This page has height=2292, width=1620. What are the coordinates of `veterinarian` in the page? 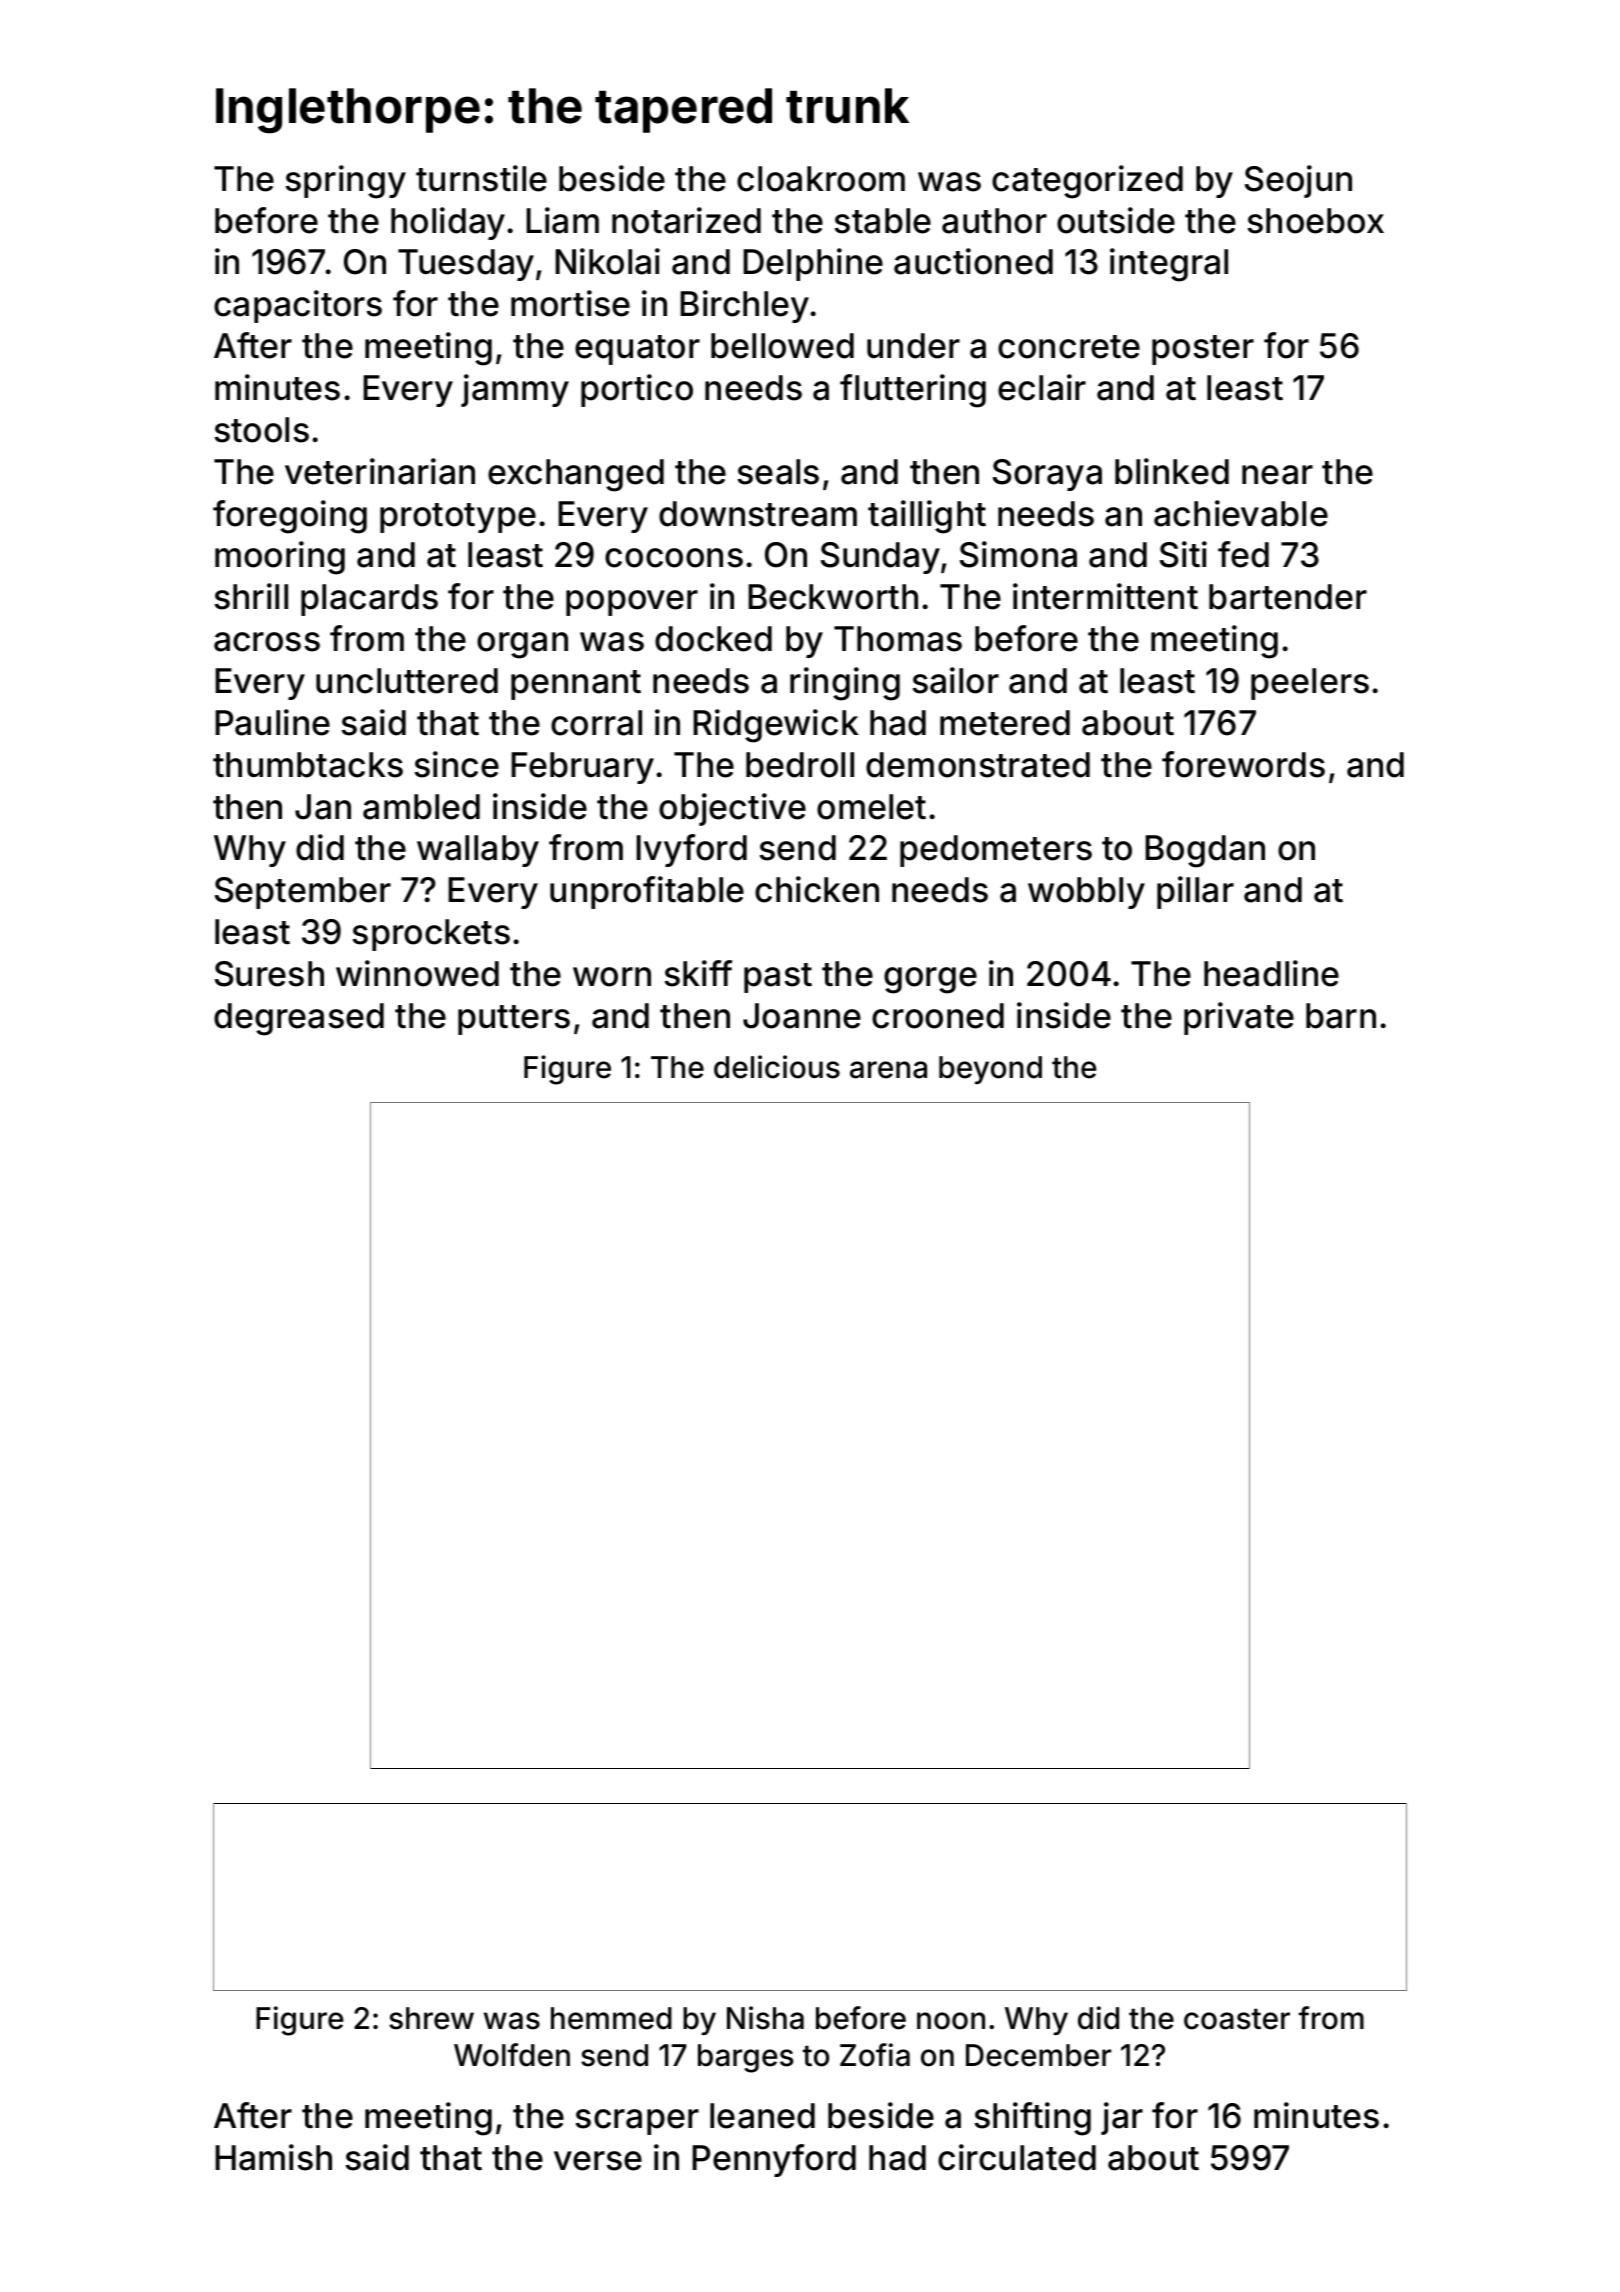 It's located at (380, 471).
